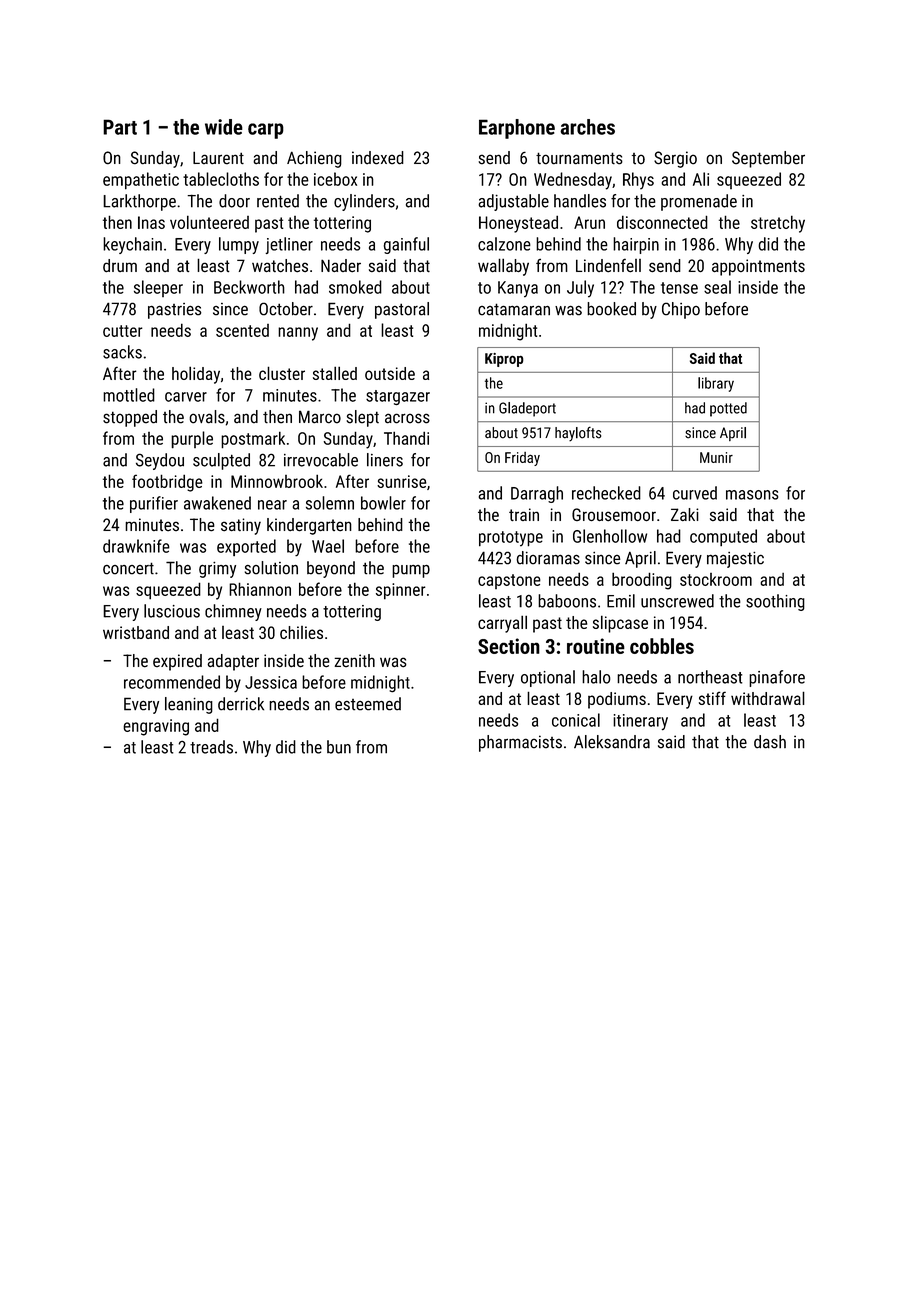  Describe the element at coordinates (679, 288) in the document. I see `tense` at that location.
